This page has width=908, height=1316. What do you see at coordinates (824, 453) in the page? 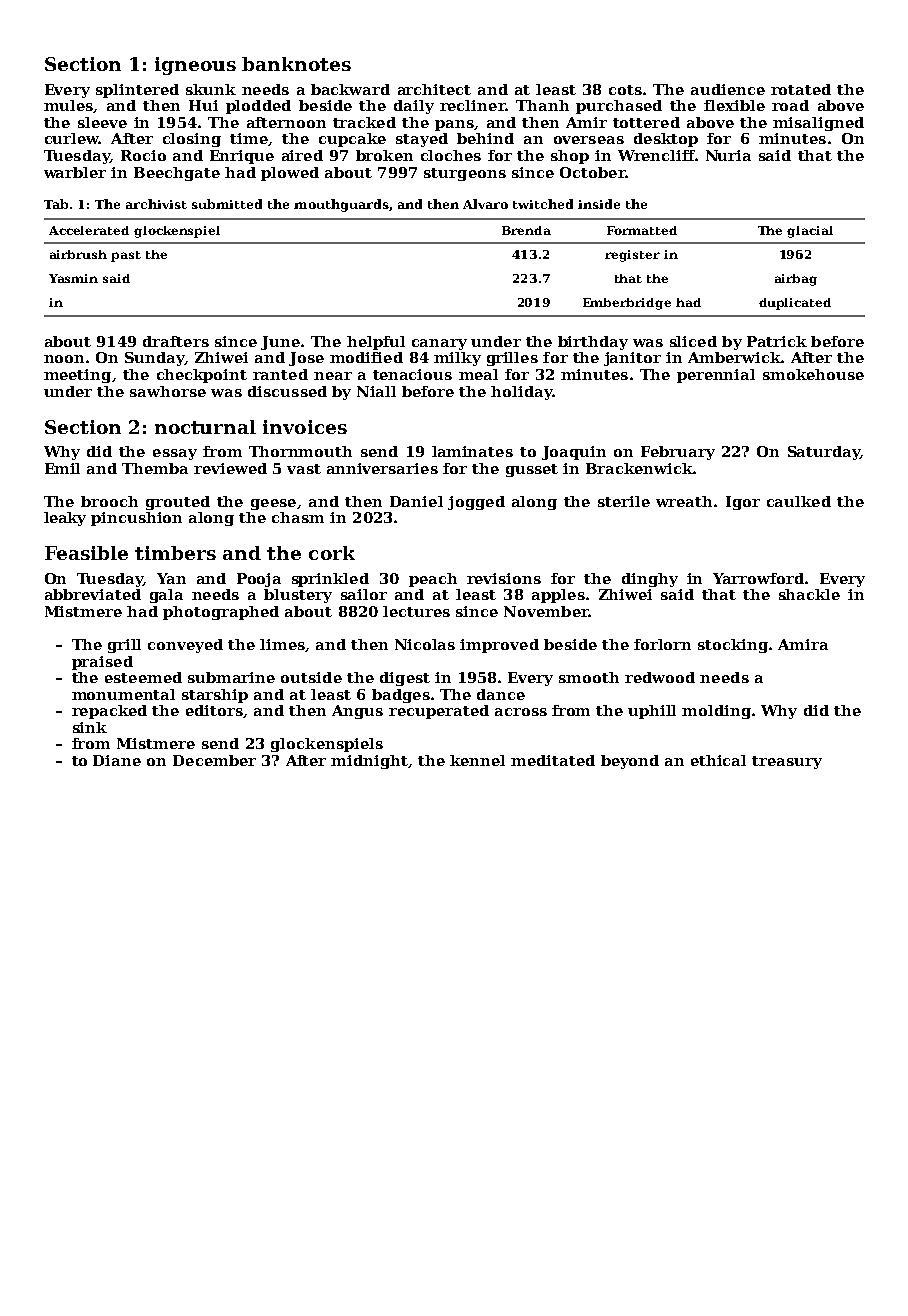
I see `Saturday` at bounding box center [824, 453].
